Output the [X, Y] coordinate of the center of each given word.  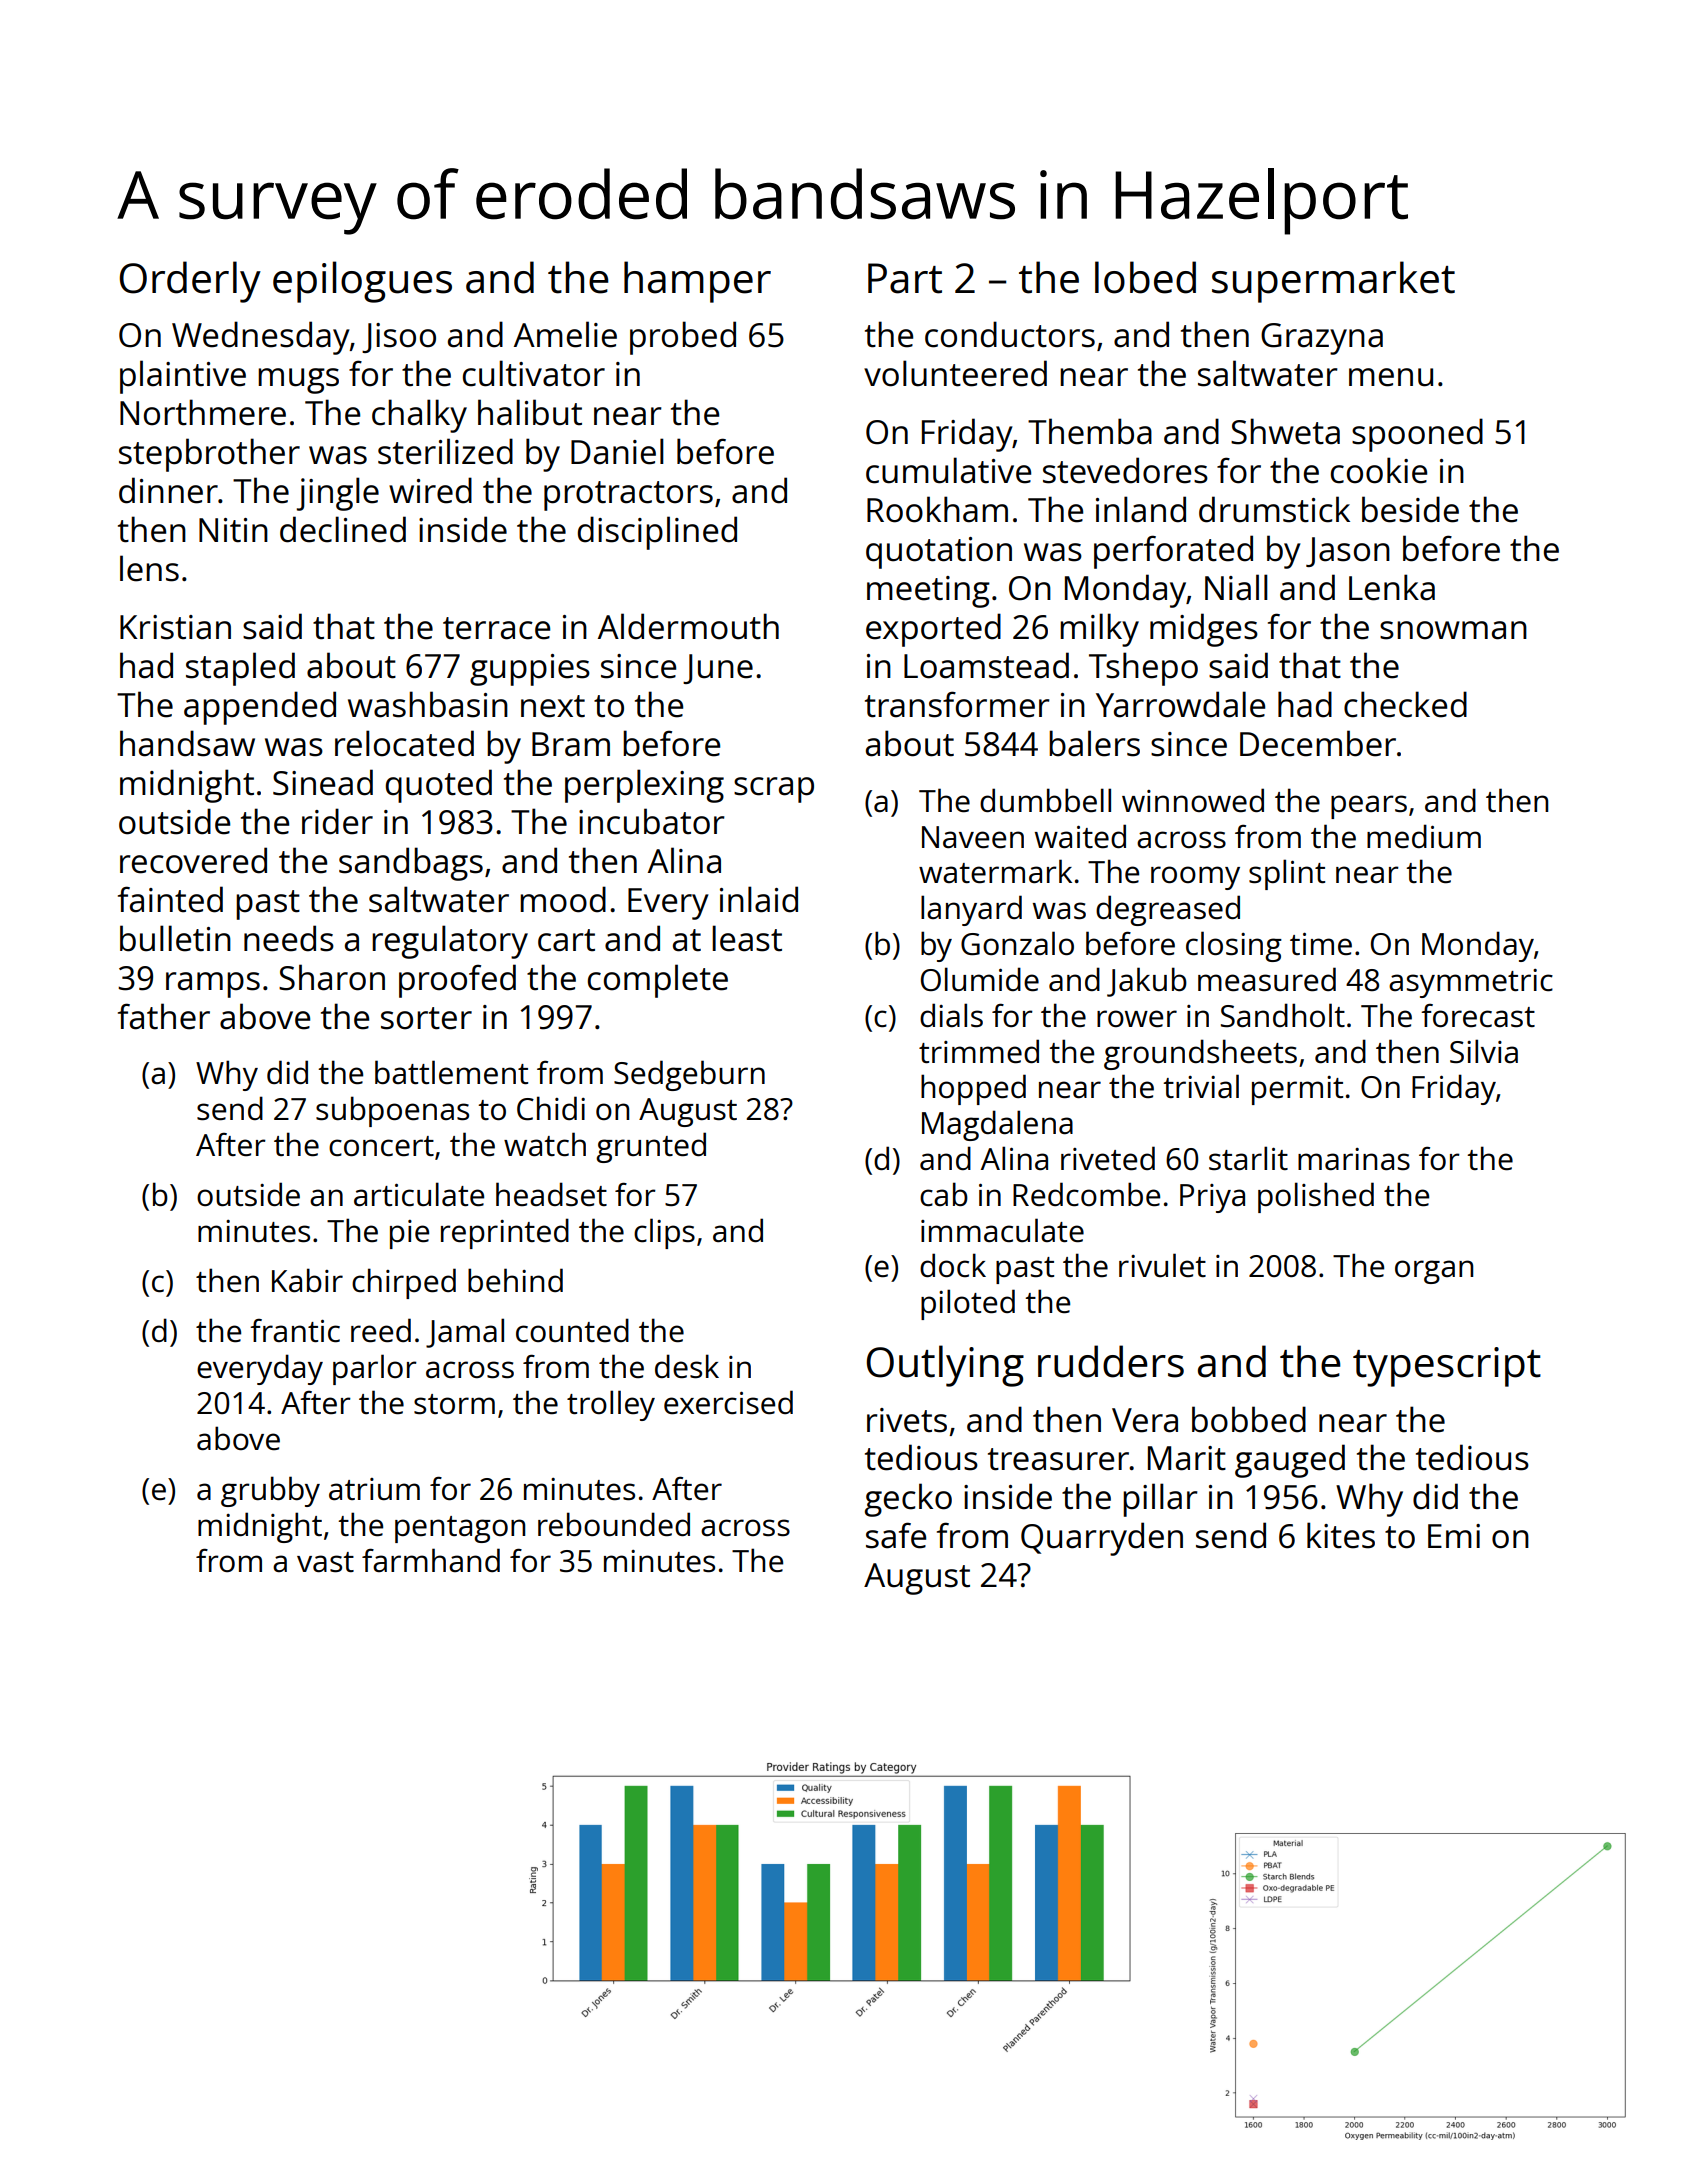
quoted [438, 786]
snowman [1453, 630]
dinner [168, 490]
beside [1410, 509]
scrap [774, 790]
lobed [1145, 277]
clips [664, 1233]
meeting [928, 592]
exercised [728, 1402]
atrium [374, 1489]
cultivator [534, 373]
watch [545, 1144]
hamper [697, 282]
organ [1434, 1272]
